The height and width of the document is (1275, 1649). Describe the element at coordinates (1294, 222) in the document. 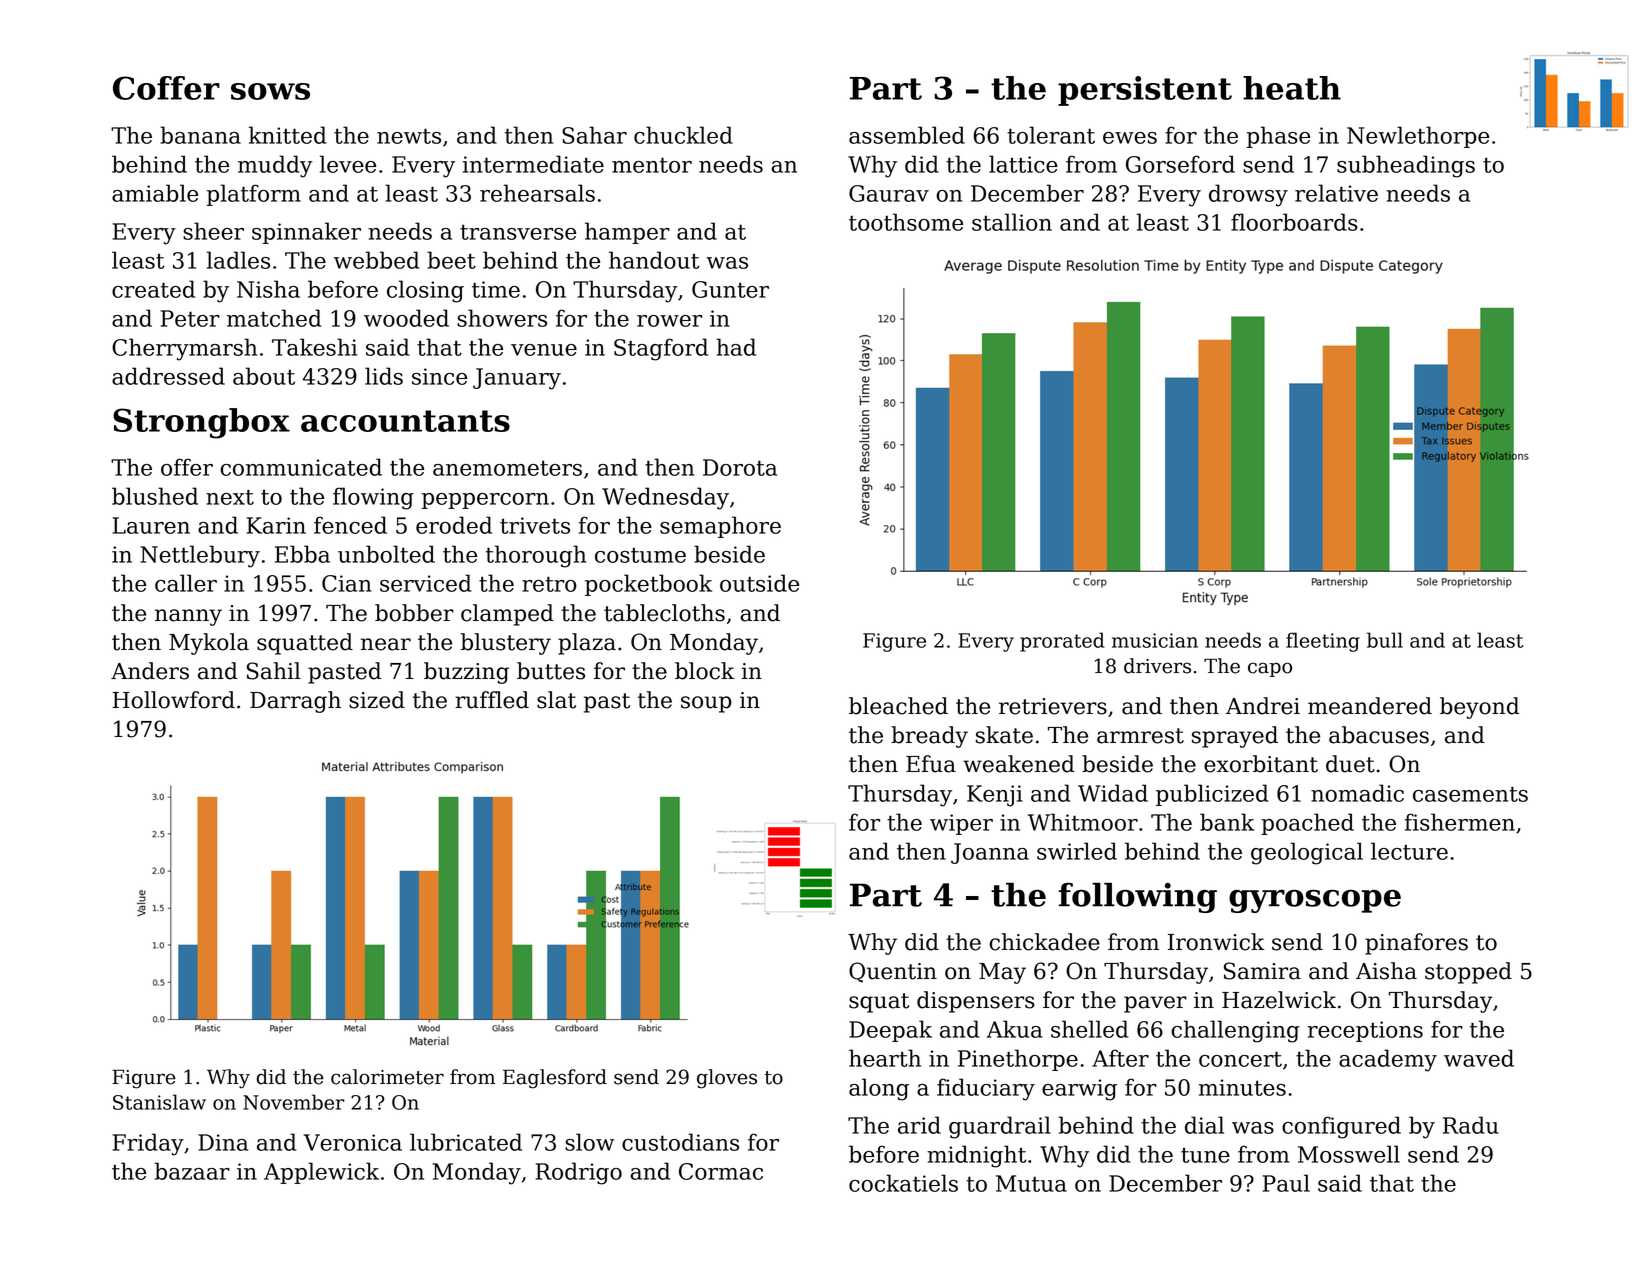

I see `floorboards` at that location.
